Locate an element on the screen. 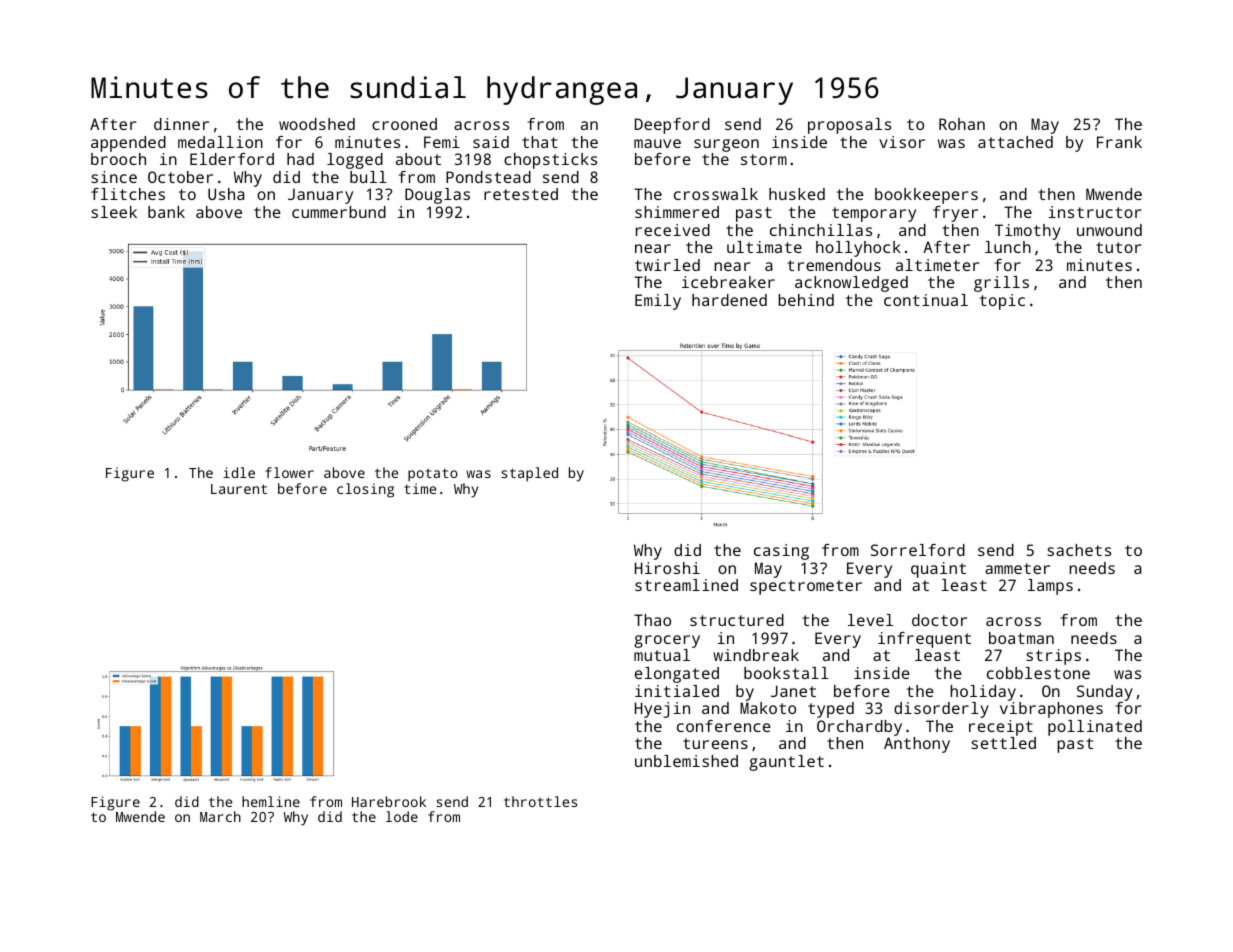  sleek is located at coordinates (114, 212).
